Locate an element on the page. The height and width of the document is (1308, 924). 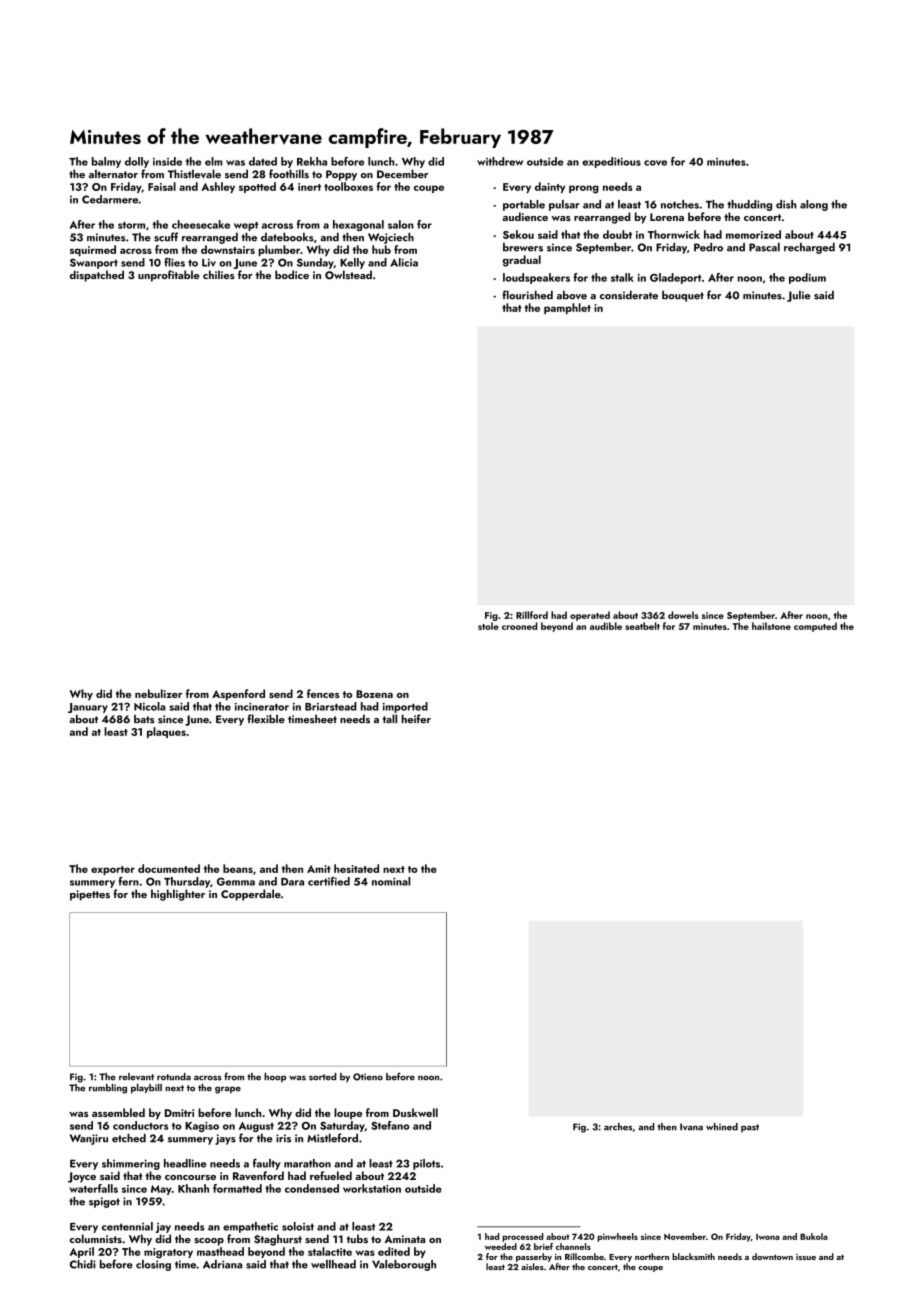
Ivana is located at coordinates (691, 1127).
